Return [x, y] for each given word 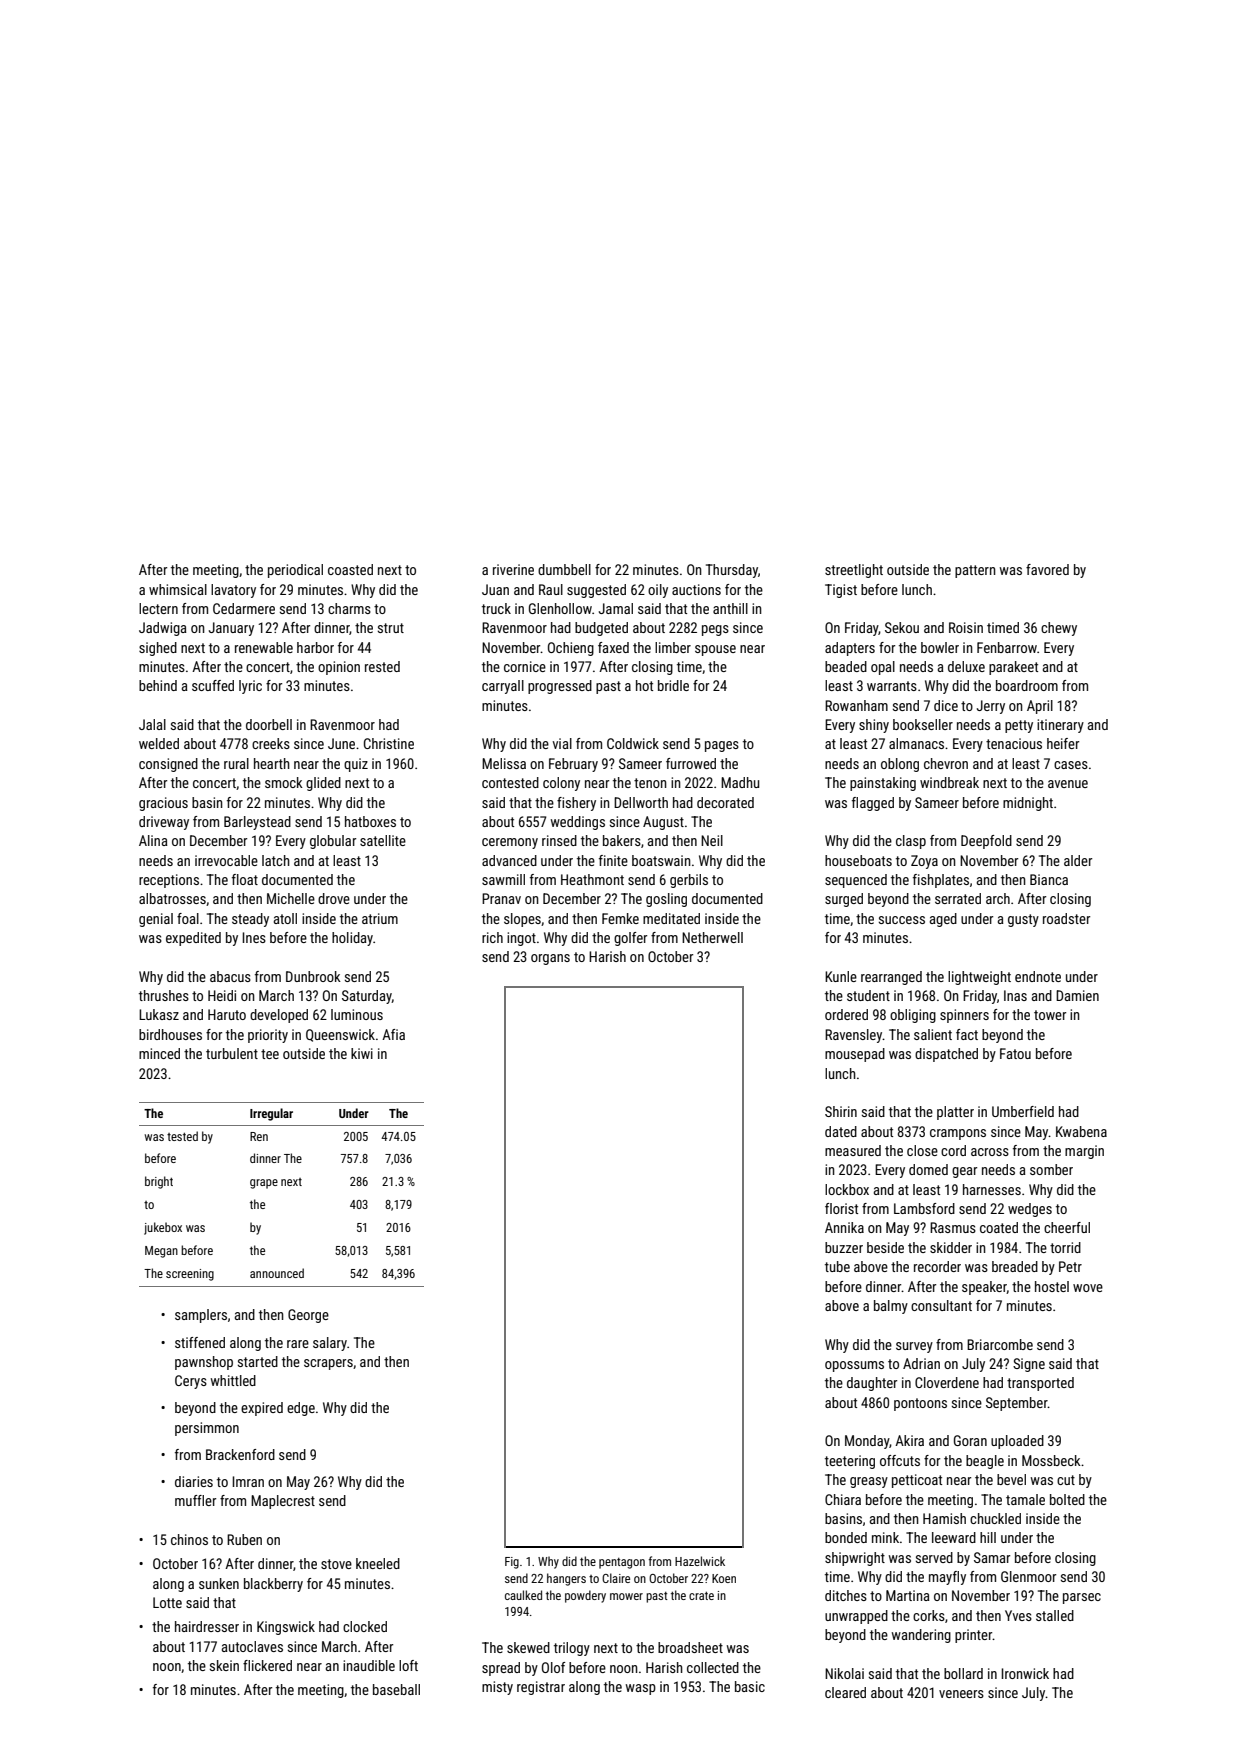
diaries [194, 1481]
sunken [219, 1583]
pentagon [622, 1563]
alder [1078, 860]
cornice [525, 666]
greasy [869, 1482]
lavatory [233, 591]
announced [277, 1273]
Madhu [740, 782]
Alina [153, 840]
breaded [1015, 1266]
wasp [641, 1689]
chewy [1059, 629]
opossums [854, 1366]
